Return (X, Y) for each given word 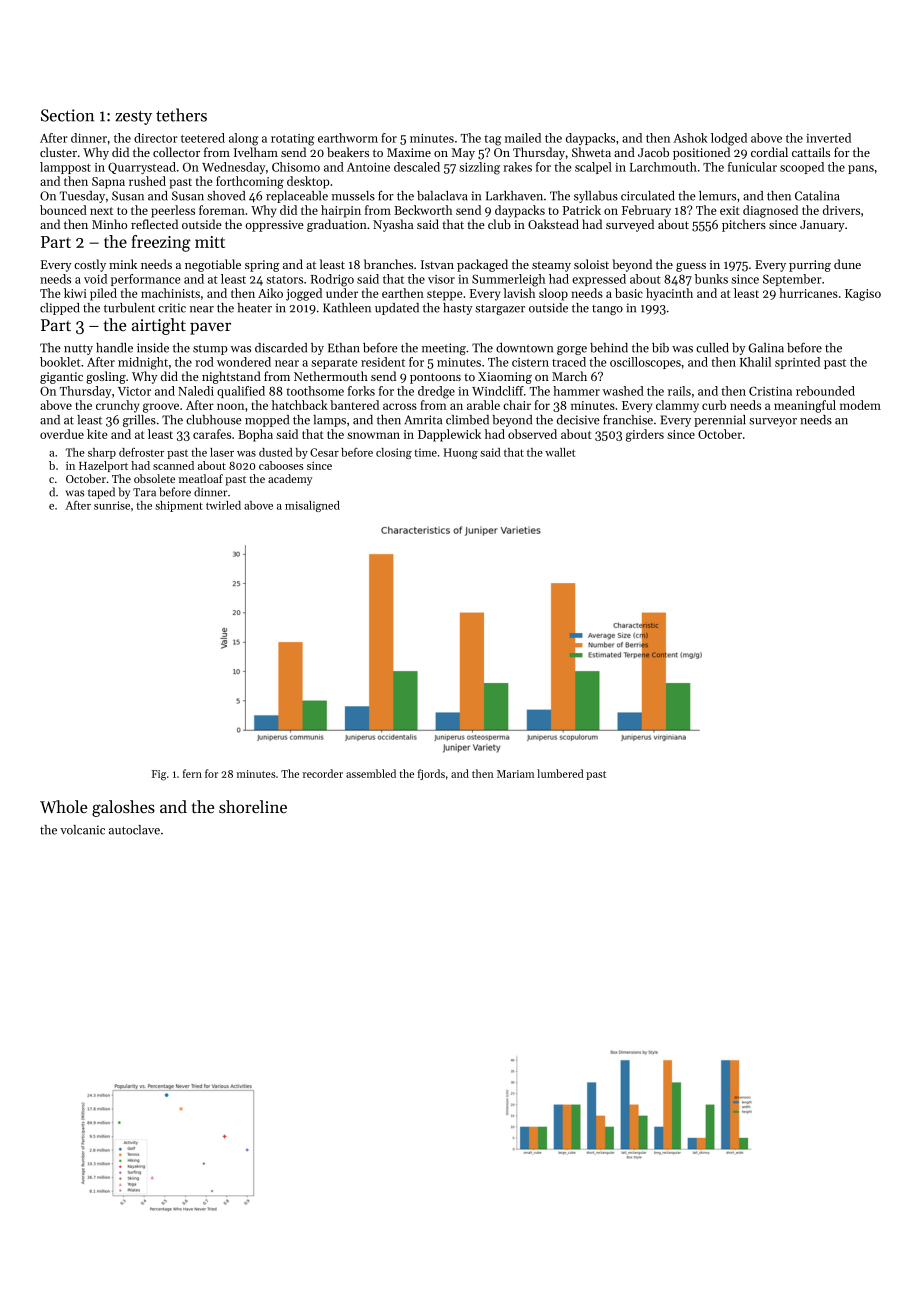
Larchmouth (663, 167)
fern (192, 773)
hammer (576, 391)
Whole (63, 806)
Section (67, 115)
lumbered (560, 773)
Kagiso (863, 295)
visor (441, 279)
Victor (134, 391)
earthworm (348, 138)
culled (712, 348)
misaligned (312, 506)
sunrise (112, 505)
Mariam (515, 774)
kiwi (75, 293)
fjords (431, 774)
